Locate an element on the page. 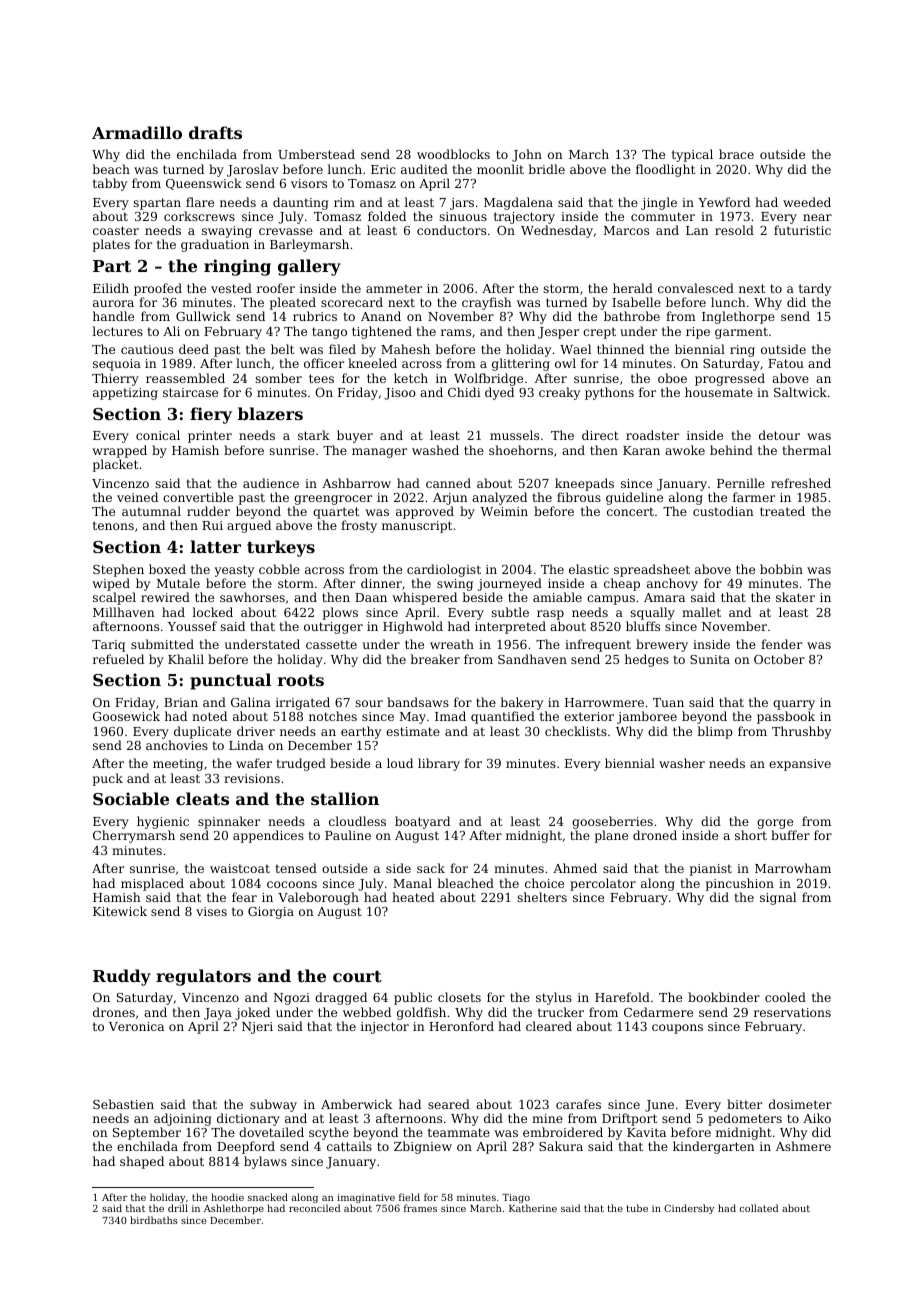 Image resolution: width=924 pixels, height=1308 pixels. mallet is located at coordinates (701, 612).
